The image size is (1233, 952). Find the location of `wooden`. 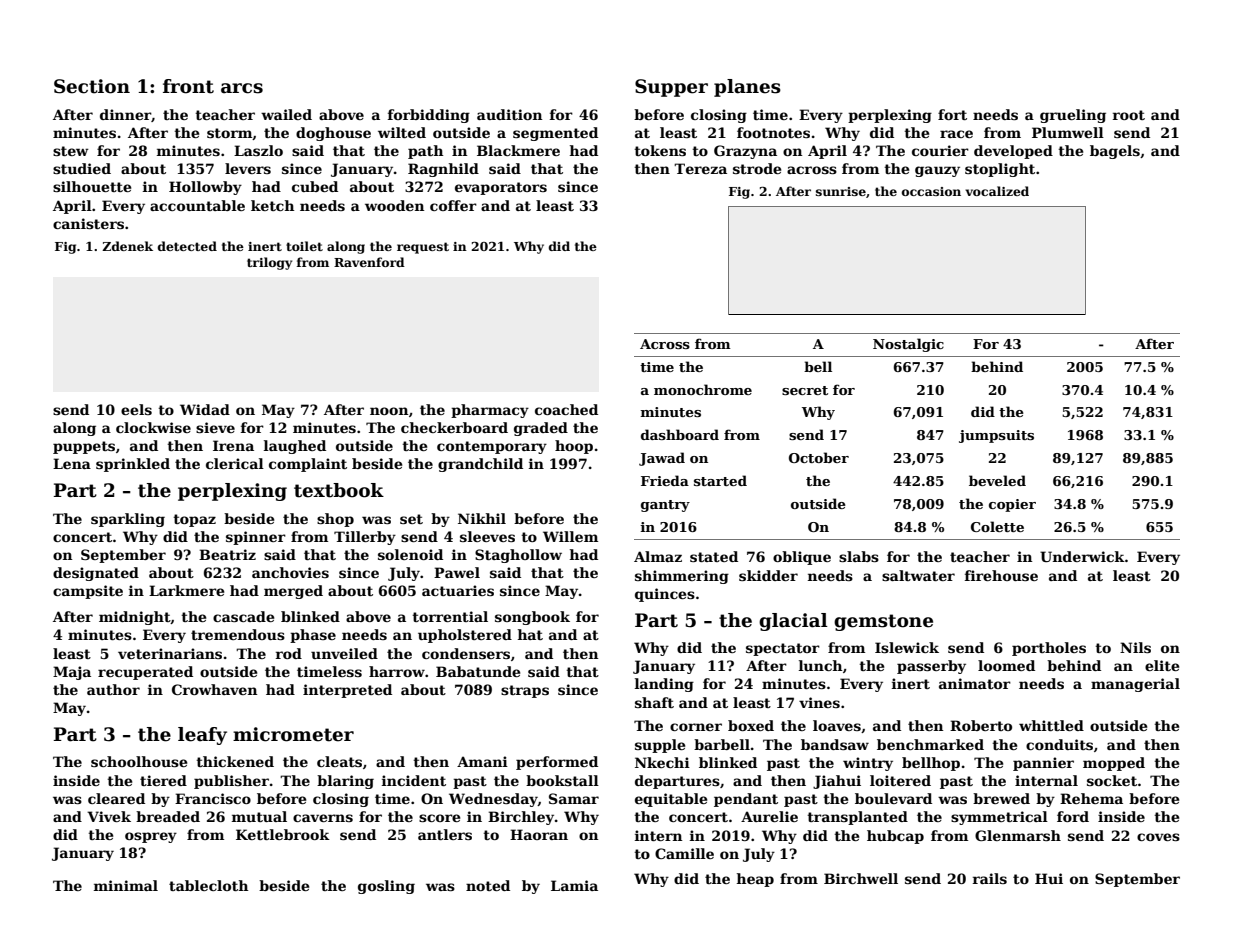

wooden is located at coordinates (394, 205).
